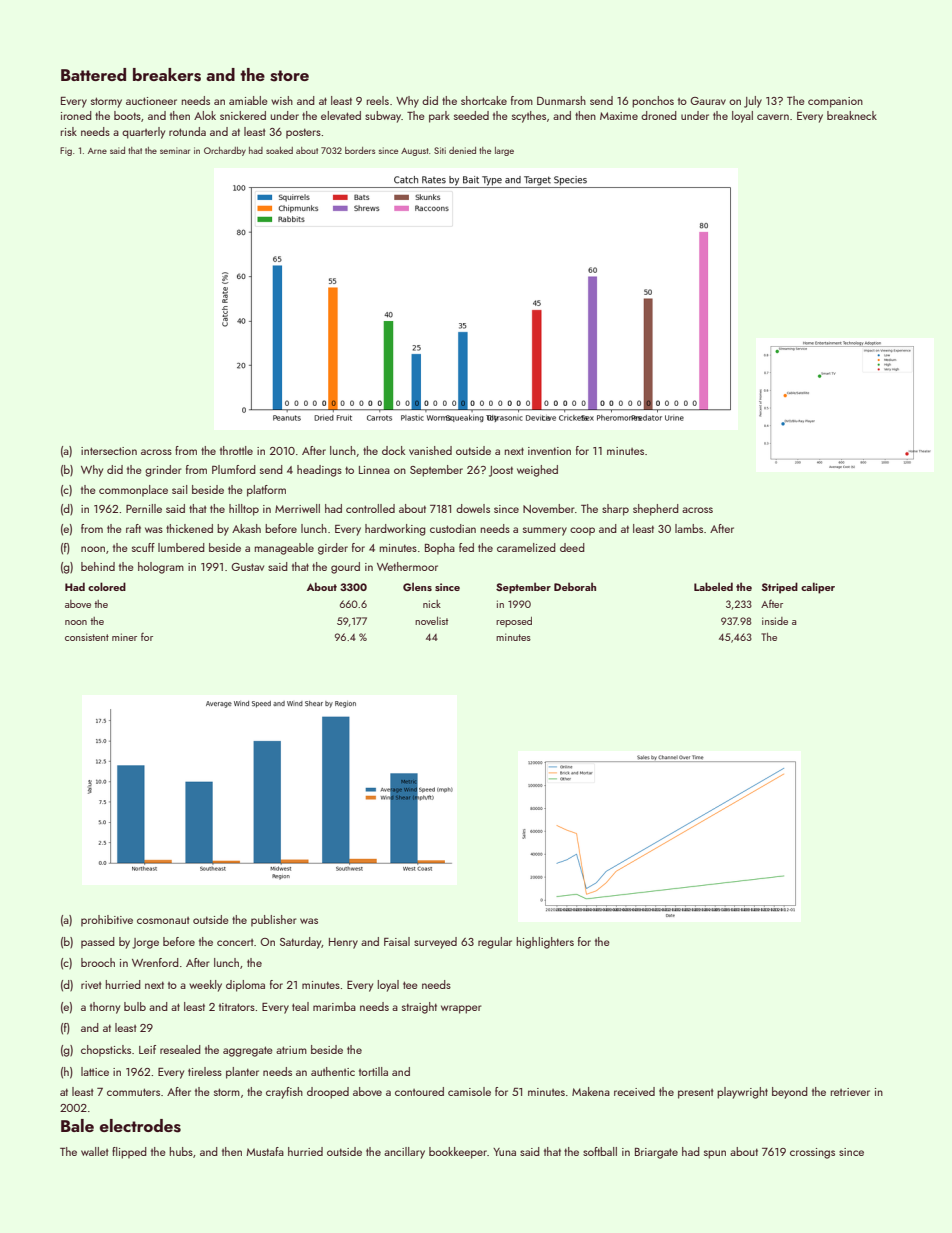 The height and width of the screenshot is (1233, 952). What do you see at coordinates (175, 150) in the screenshot?
I see `seminar` at bounding box center [175, 150].
